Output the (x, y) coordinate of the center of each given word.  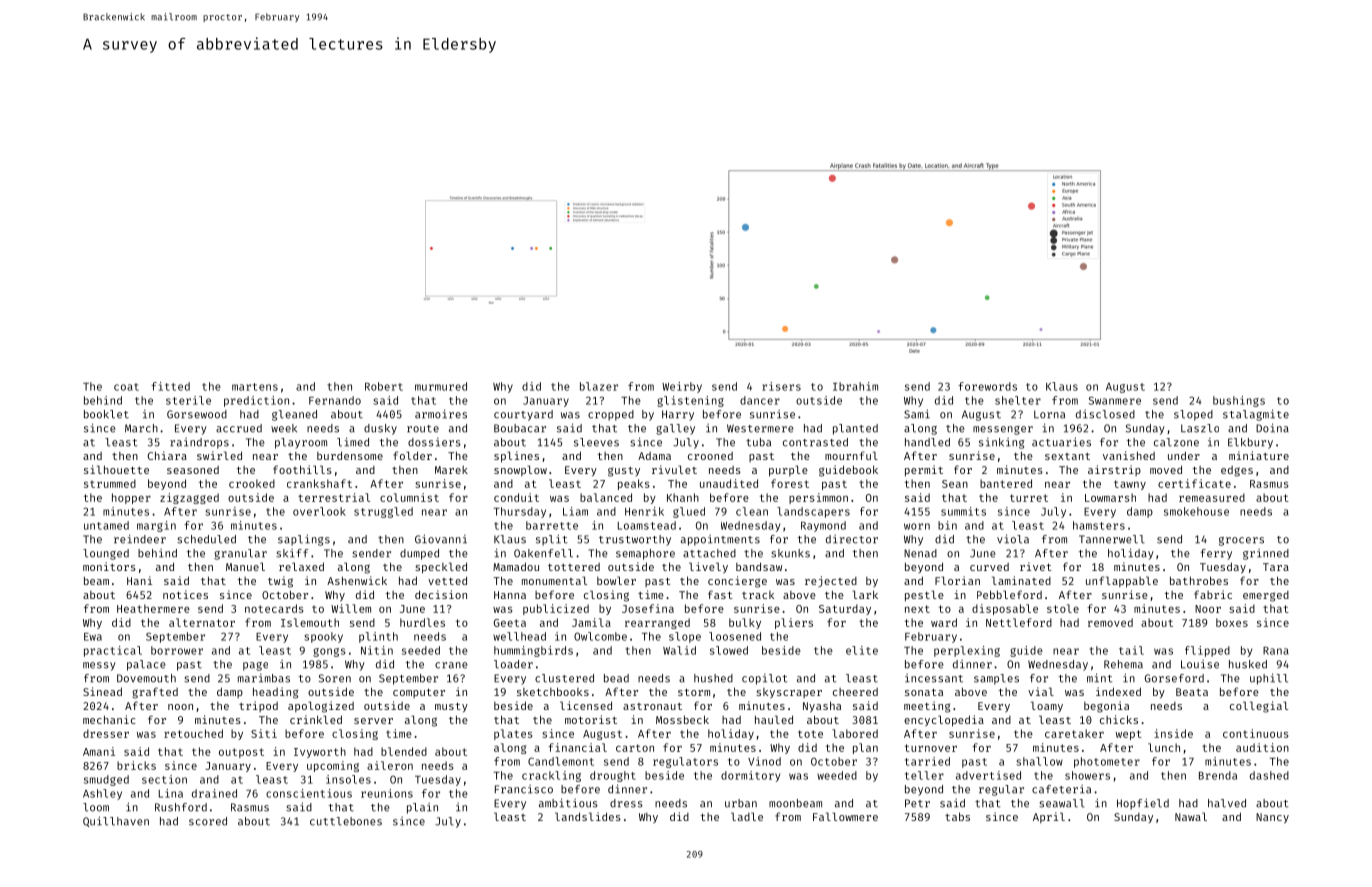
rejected (831, 581)
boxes (1232, 622)
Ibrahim (855, 386)
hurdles (422, 622)
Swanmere (1115, 400)
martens (255, 387)
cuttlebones (346, 821)
